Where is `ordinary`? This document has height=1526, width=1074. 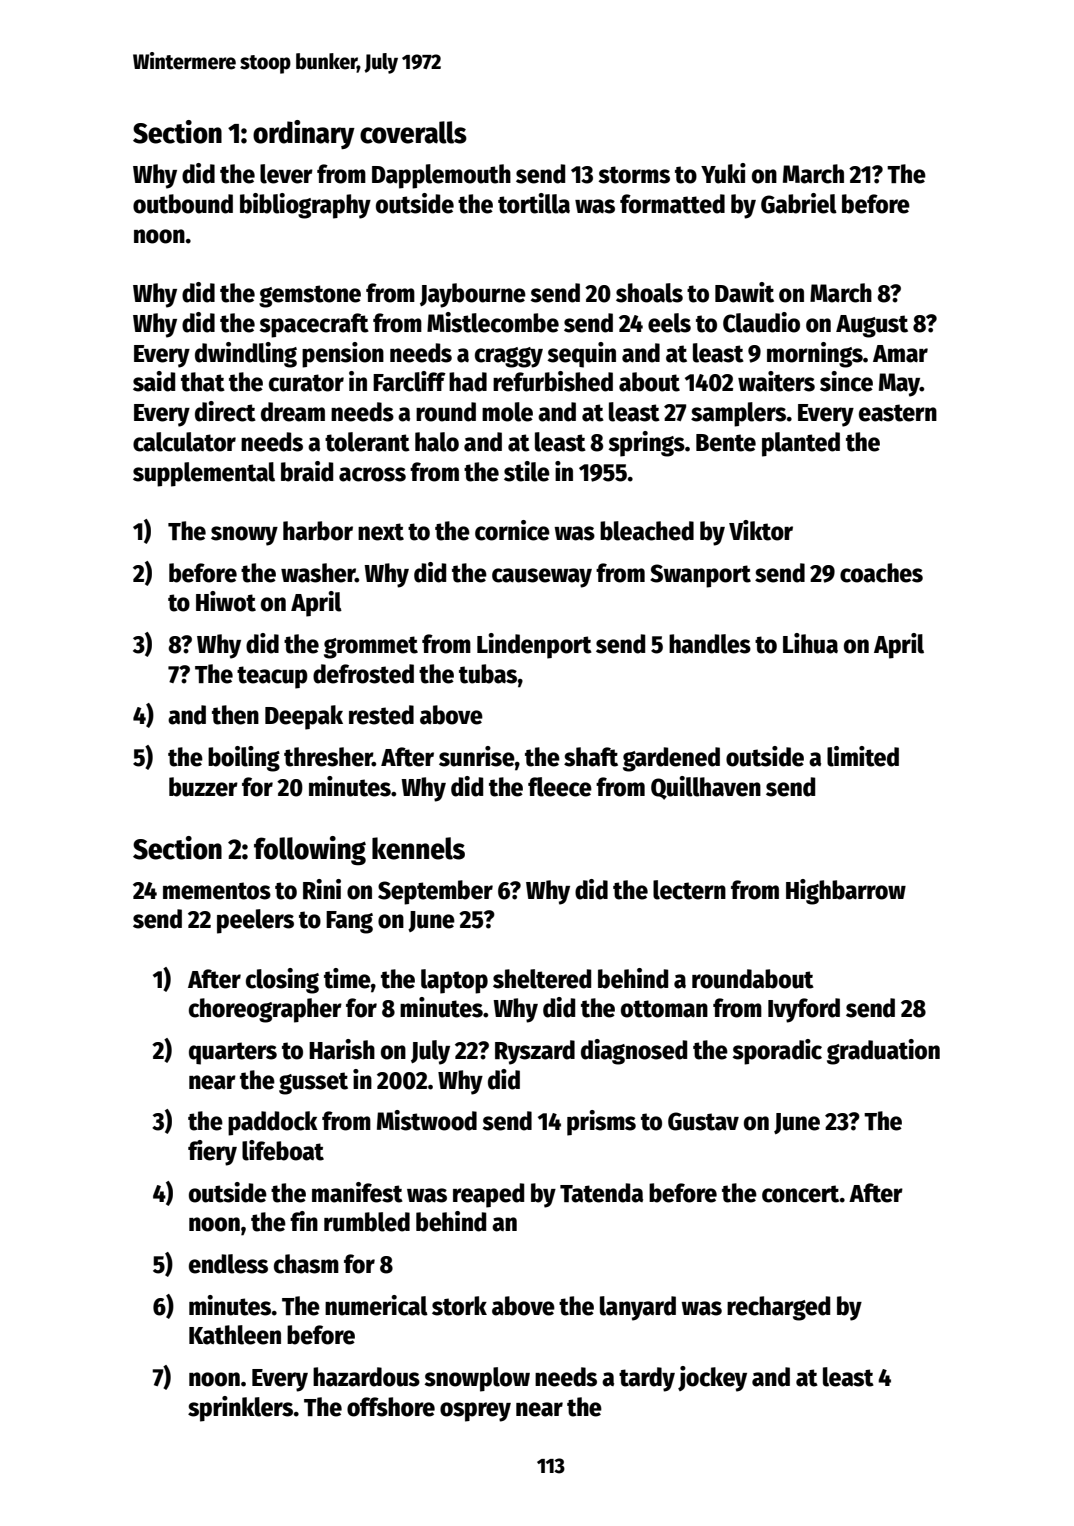 ordinary is located at coordinates (304, 134).
